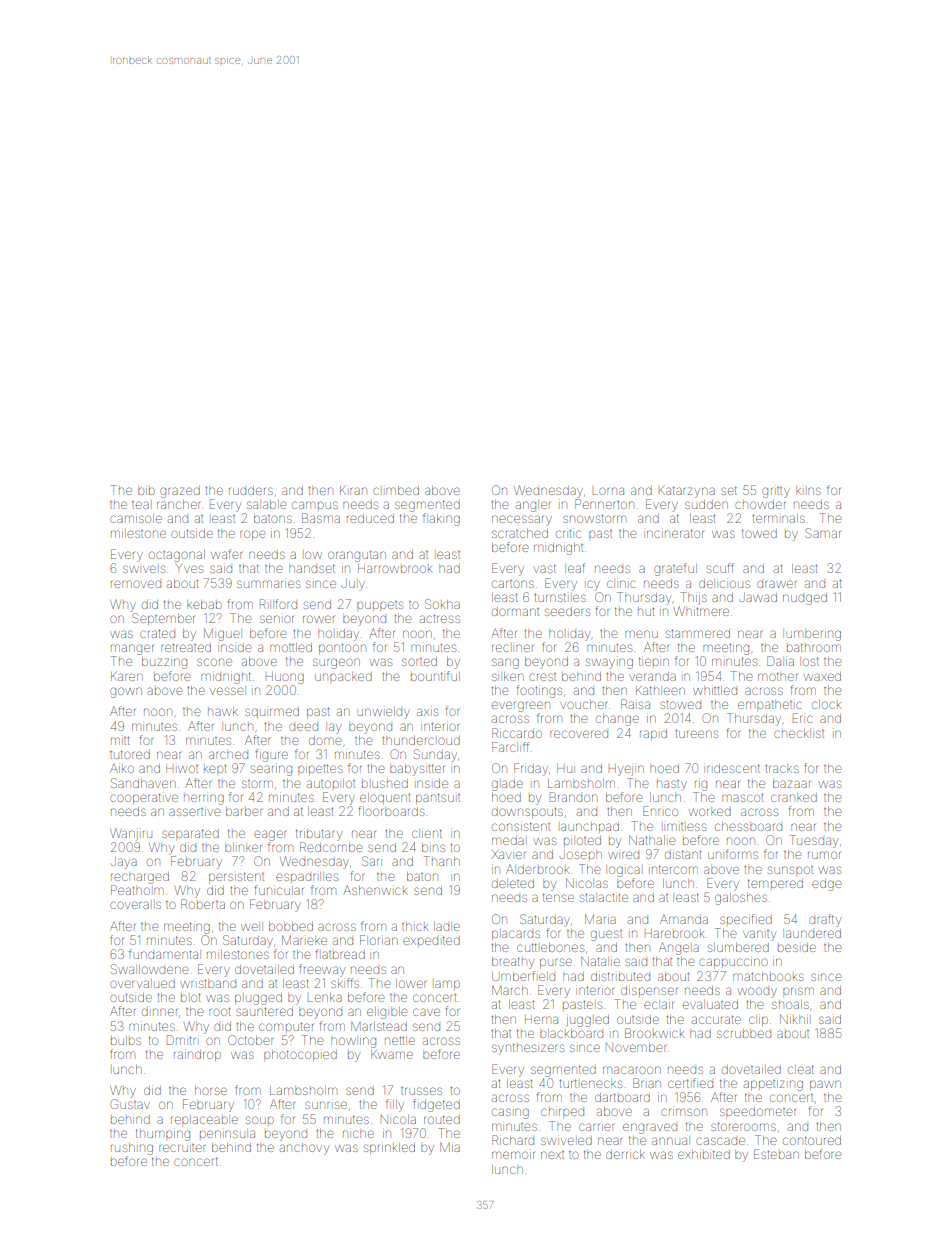 The width and height of the image is (952, 1233). I want to click on arched, so click(228, 755).
